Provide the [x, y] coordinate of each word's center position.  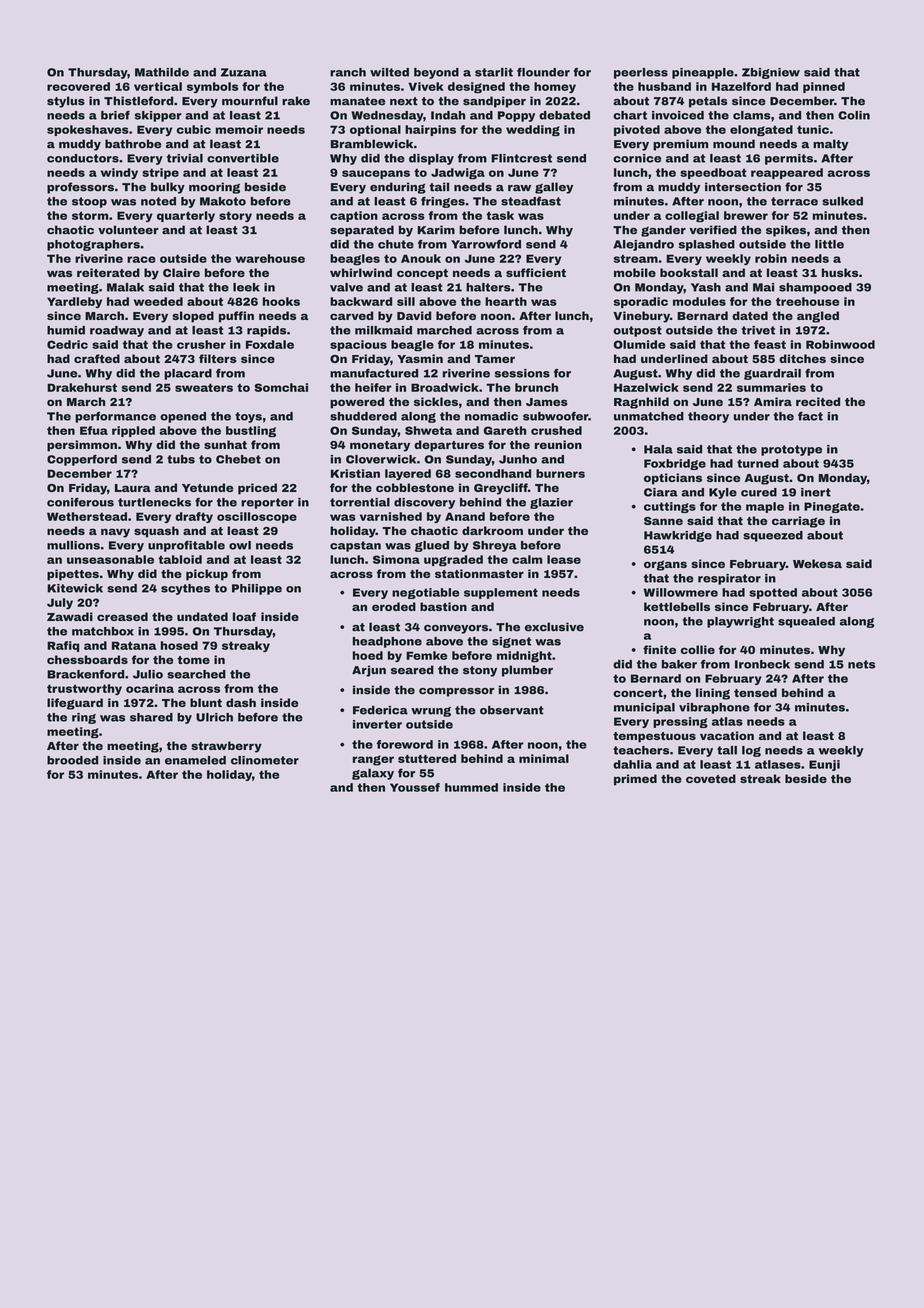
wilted [389, 72]
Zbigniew [771, 73]
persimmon [82, 446]
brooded [72, 760]
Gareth [505, 430]
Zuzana [244, 72]
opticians [673, 479]
